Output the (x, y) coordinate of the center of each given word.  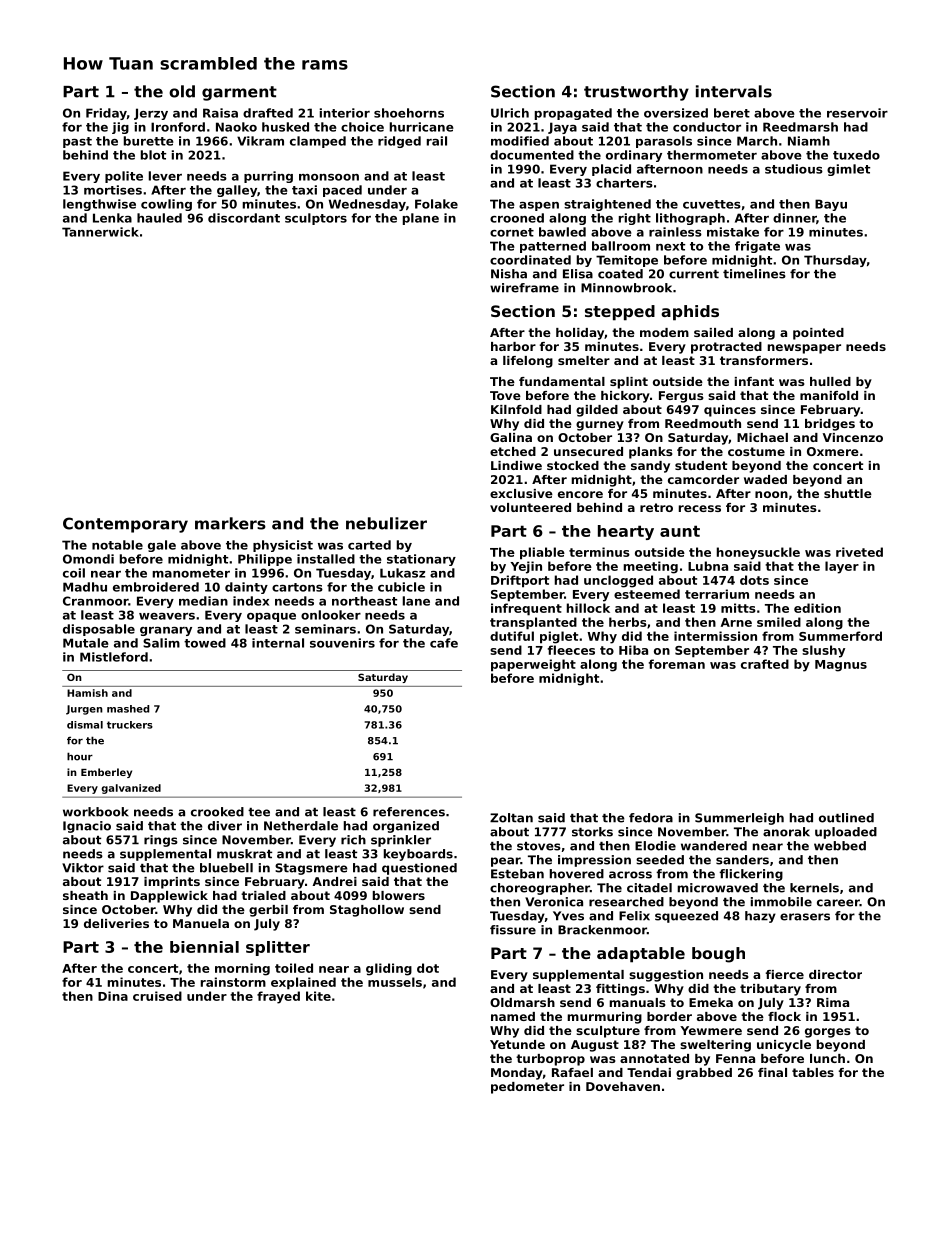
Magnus (841, 666)
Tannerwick (100, 232)
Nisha (509, 274)
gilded (597, 411)
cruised (157, 996)
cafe (444, 643)
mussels (395, 982)
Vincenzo (853, 437)
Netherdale (301, 826)
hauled (159, 218)
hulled (830, 381)
